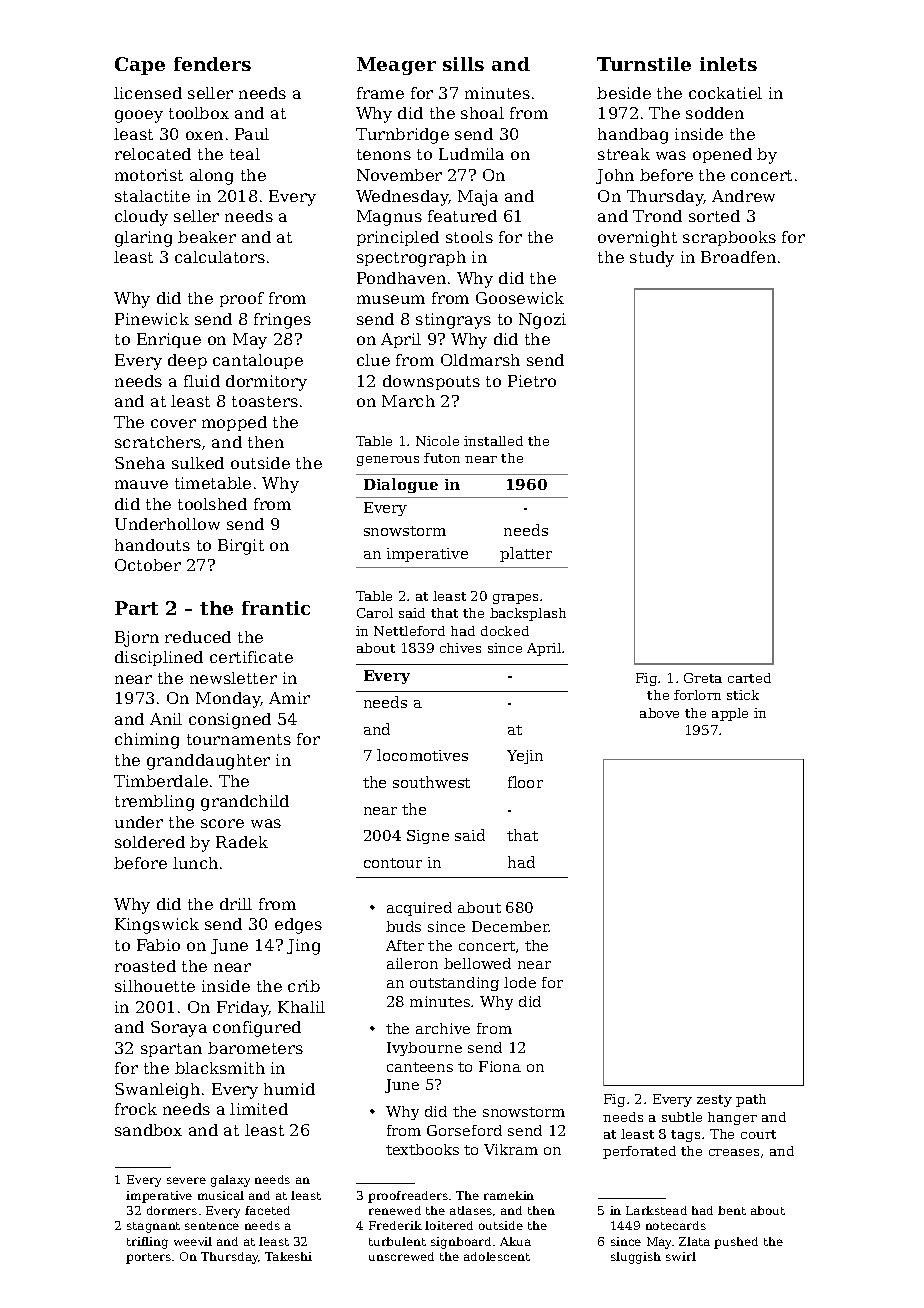 The height and width of the screenshot is (1308, 924). What do you see at coordinates (743, 196) in the screenshot?
I see `Andrew` at bounding box center [743, 196].
